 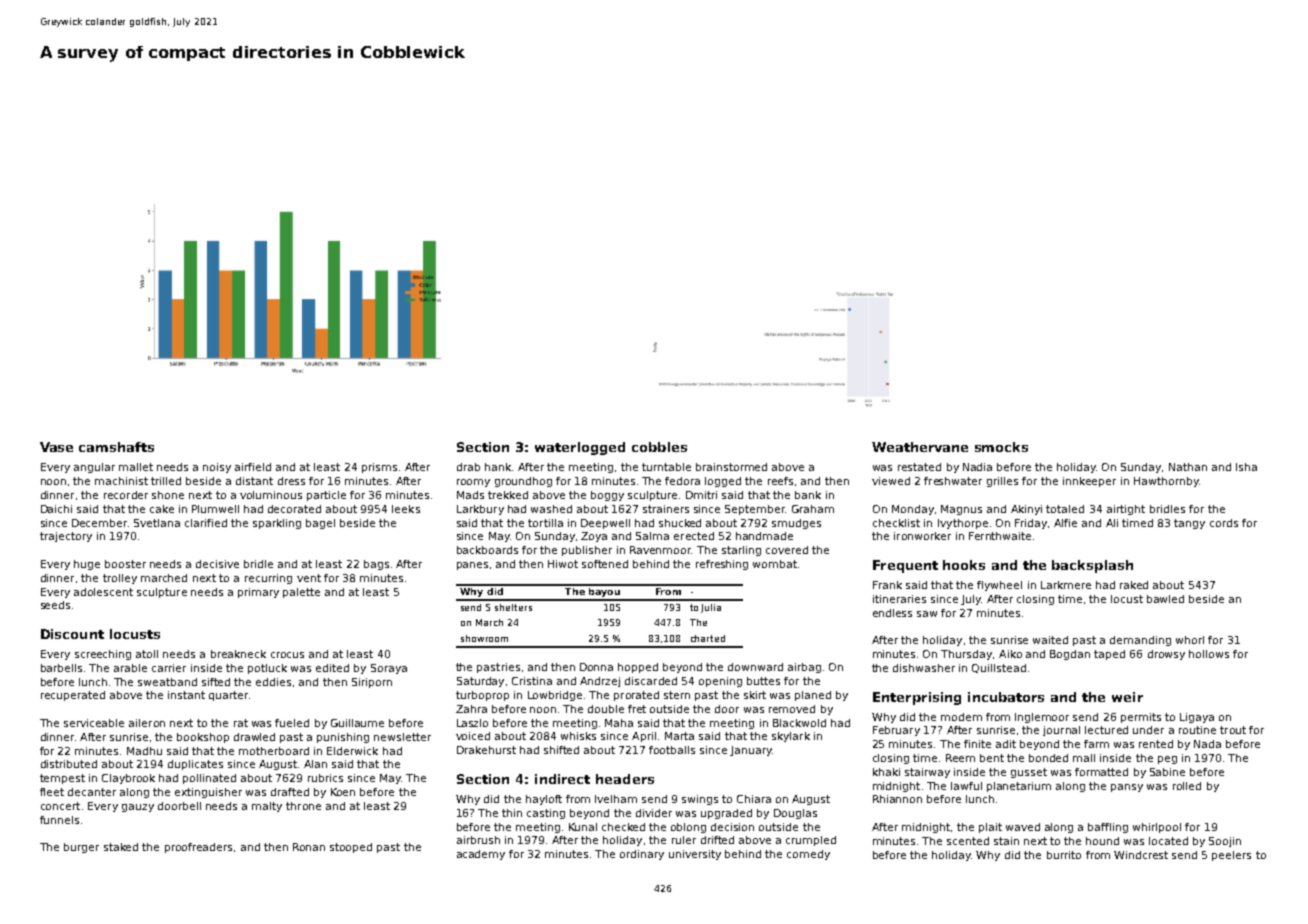 I want to click on headers, so click(x=625, y=779).
